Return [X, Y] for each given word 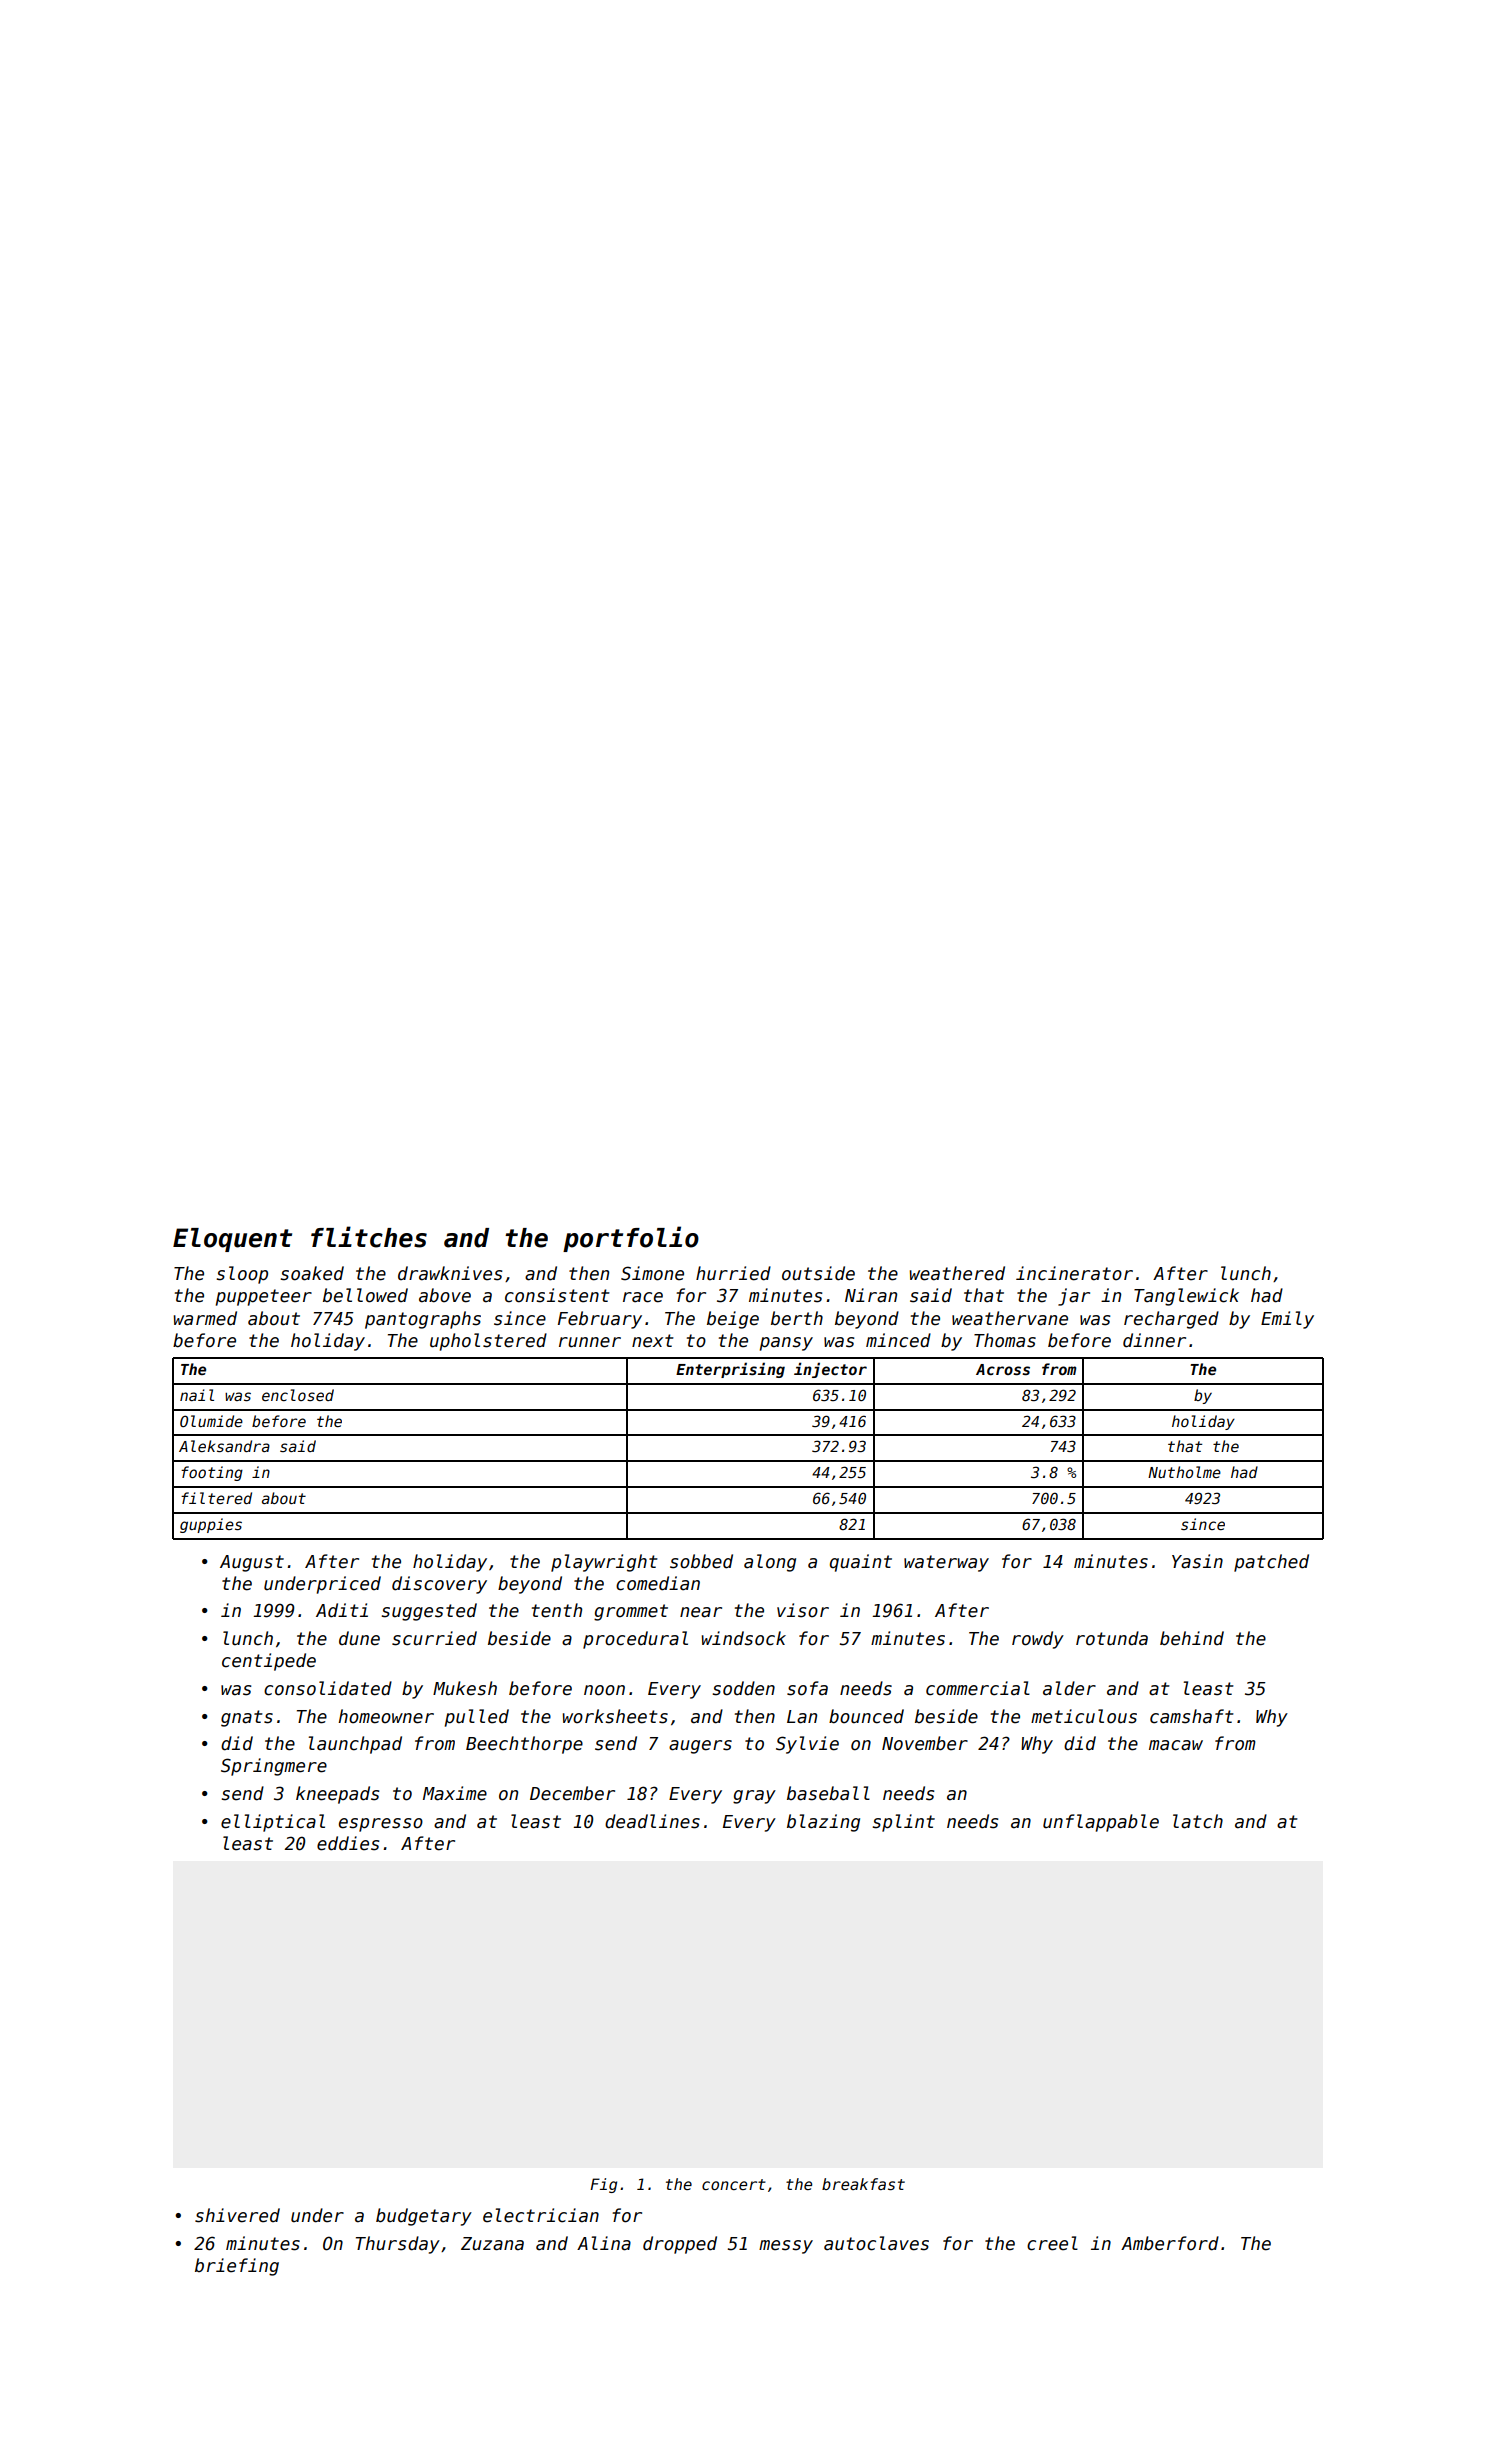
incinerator [1074, 1273]
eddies [348, 1843]
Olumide [211, 1421]
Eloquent [232, 1240]
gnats [247, 1718]
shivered [237, 2215]
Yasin [1197, 1561]
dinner [1154, 1340]
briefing [237, 2267]
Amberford [1170, 2243]
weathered [957, 1273]
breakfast [863, 2184]
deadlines [652, 1821]
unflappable [1101, 1823]
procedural [635, 1640]
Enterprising [730, 1370]
